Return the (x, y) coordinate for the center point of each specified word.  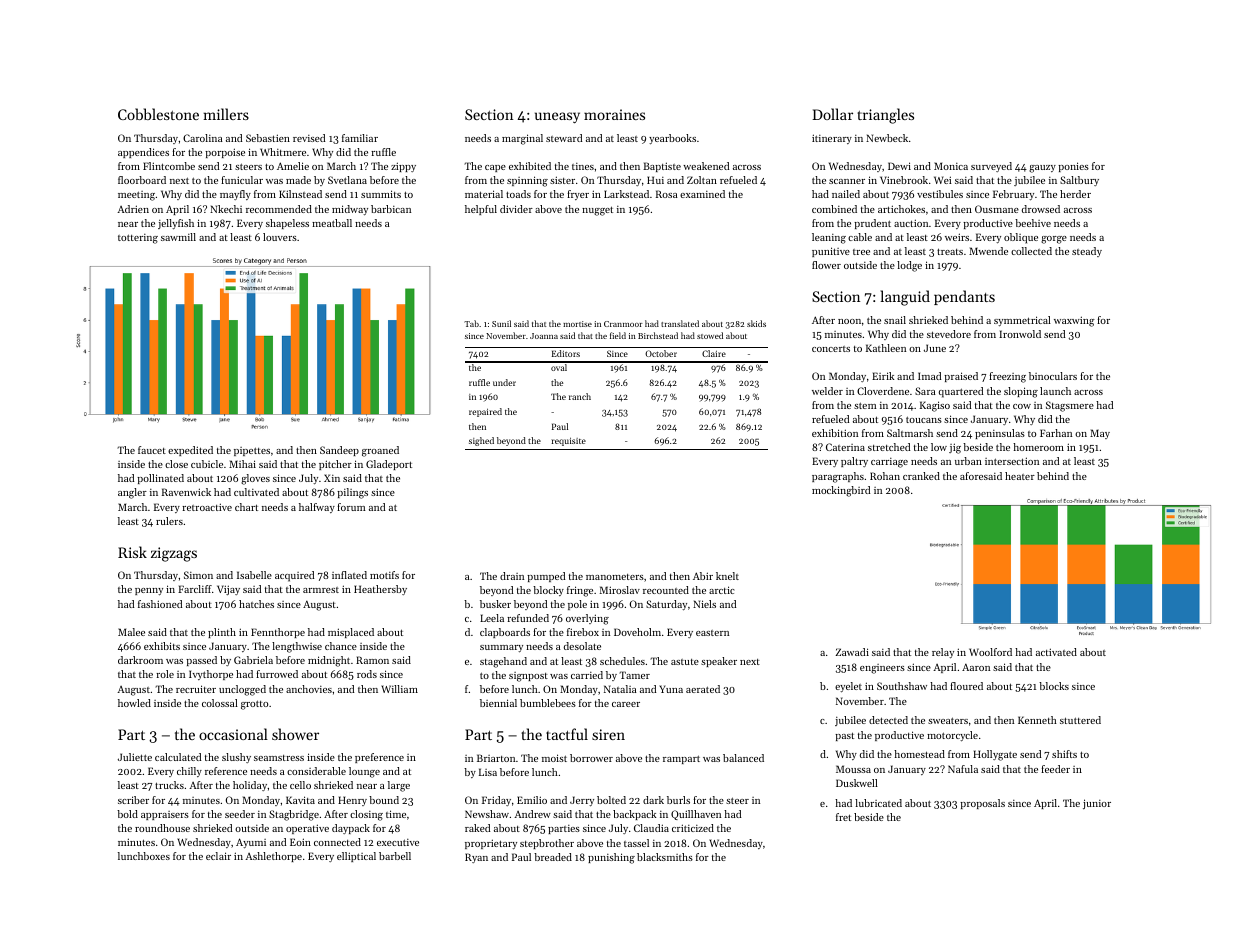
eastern (712, 633)
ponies (1073, 167)
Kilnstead (300, 194)
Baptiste (662, 167)
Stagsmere (1070, 406)
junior (1097, 804)
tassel (636, 843)
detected (888, 720)
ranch (580, 396)
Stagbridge (294, 815)
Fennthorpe (278, 633)
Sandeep (339, 451)
